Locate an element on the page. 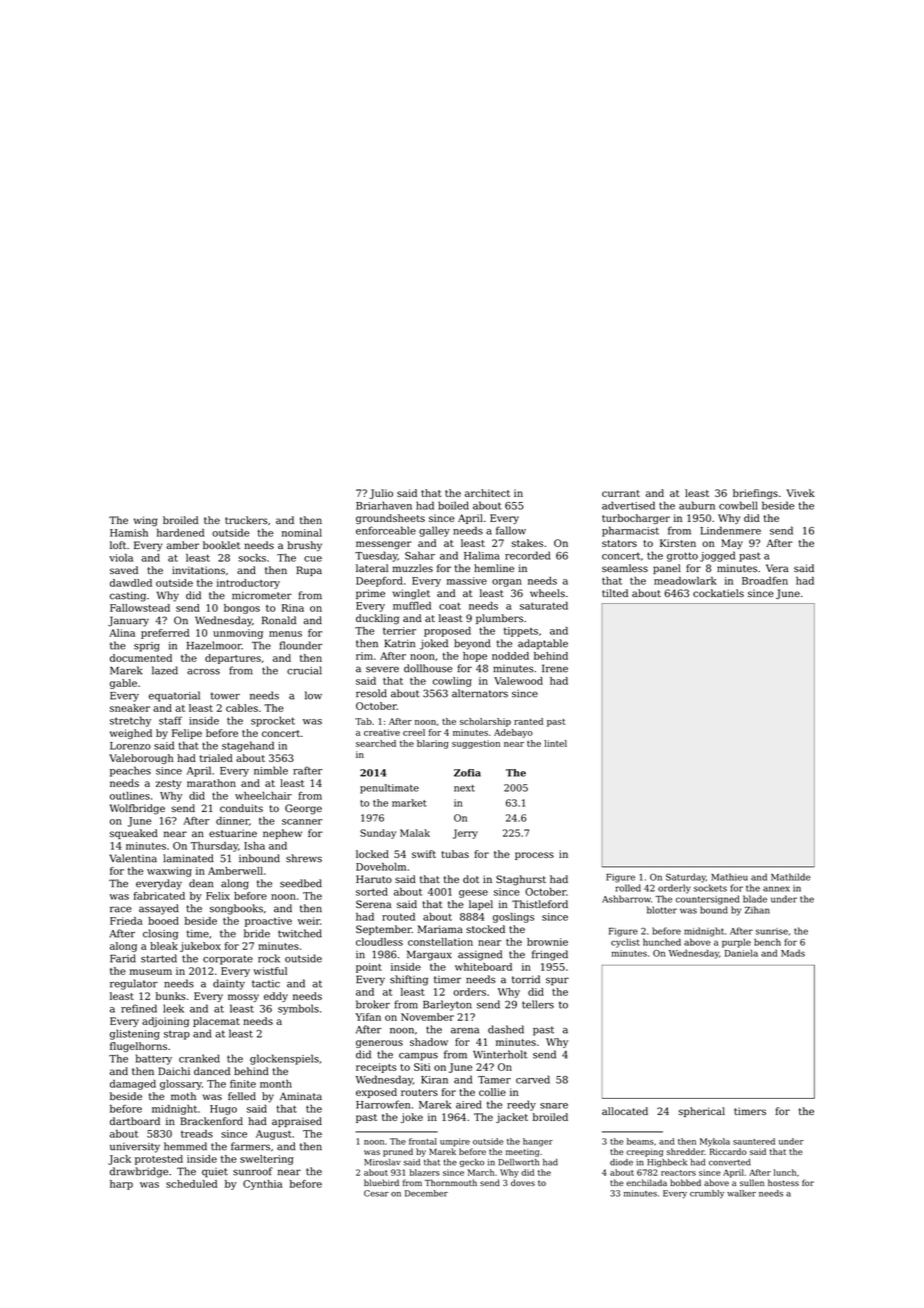  Mathieu is located at coordinates (729, 877).
